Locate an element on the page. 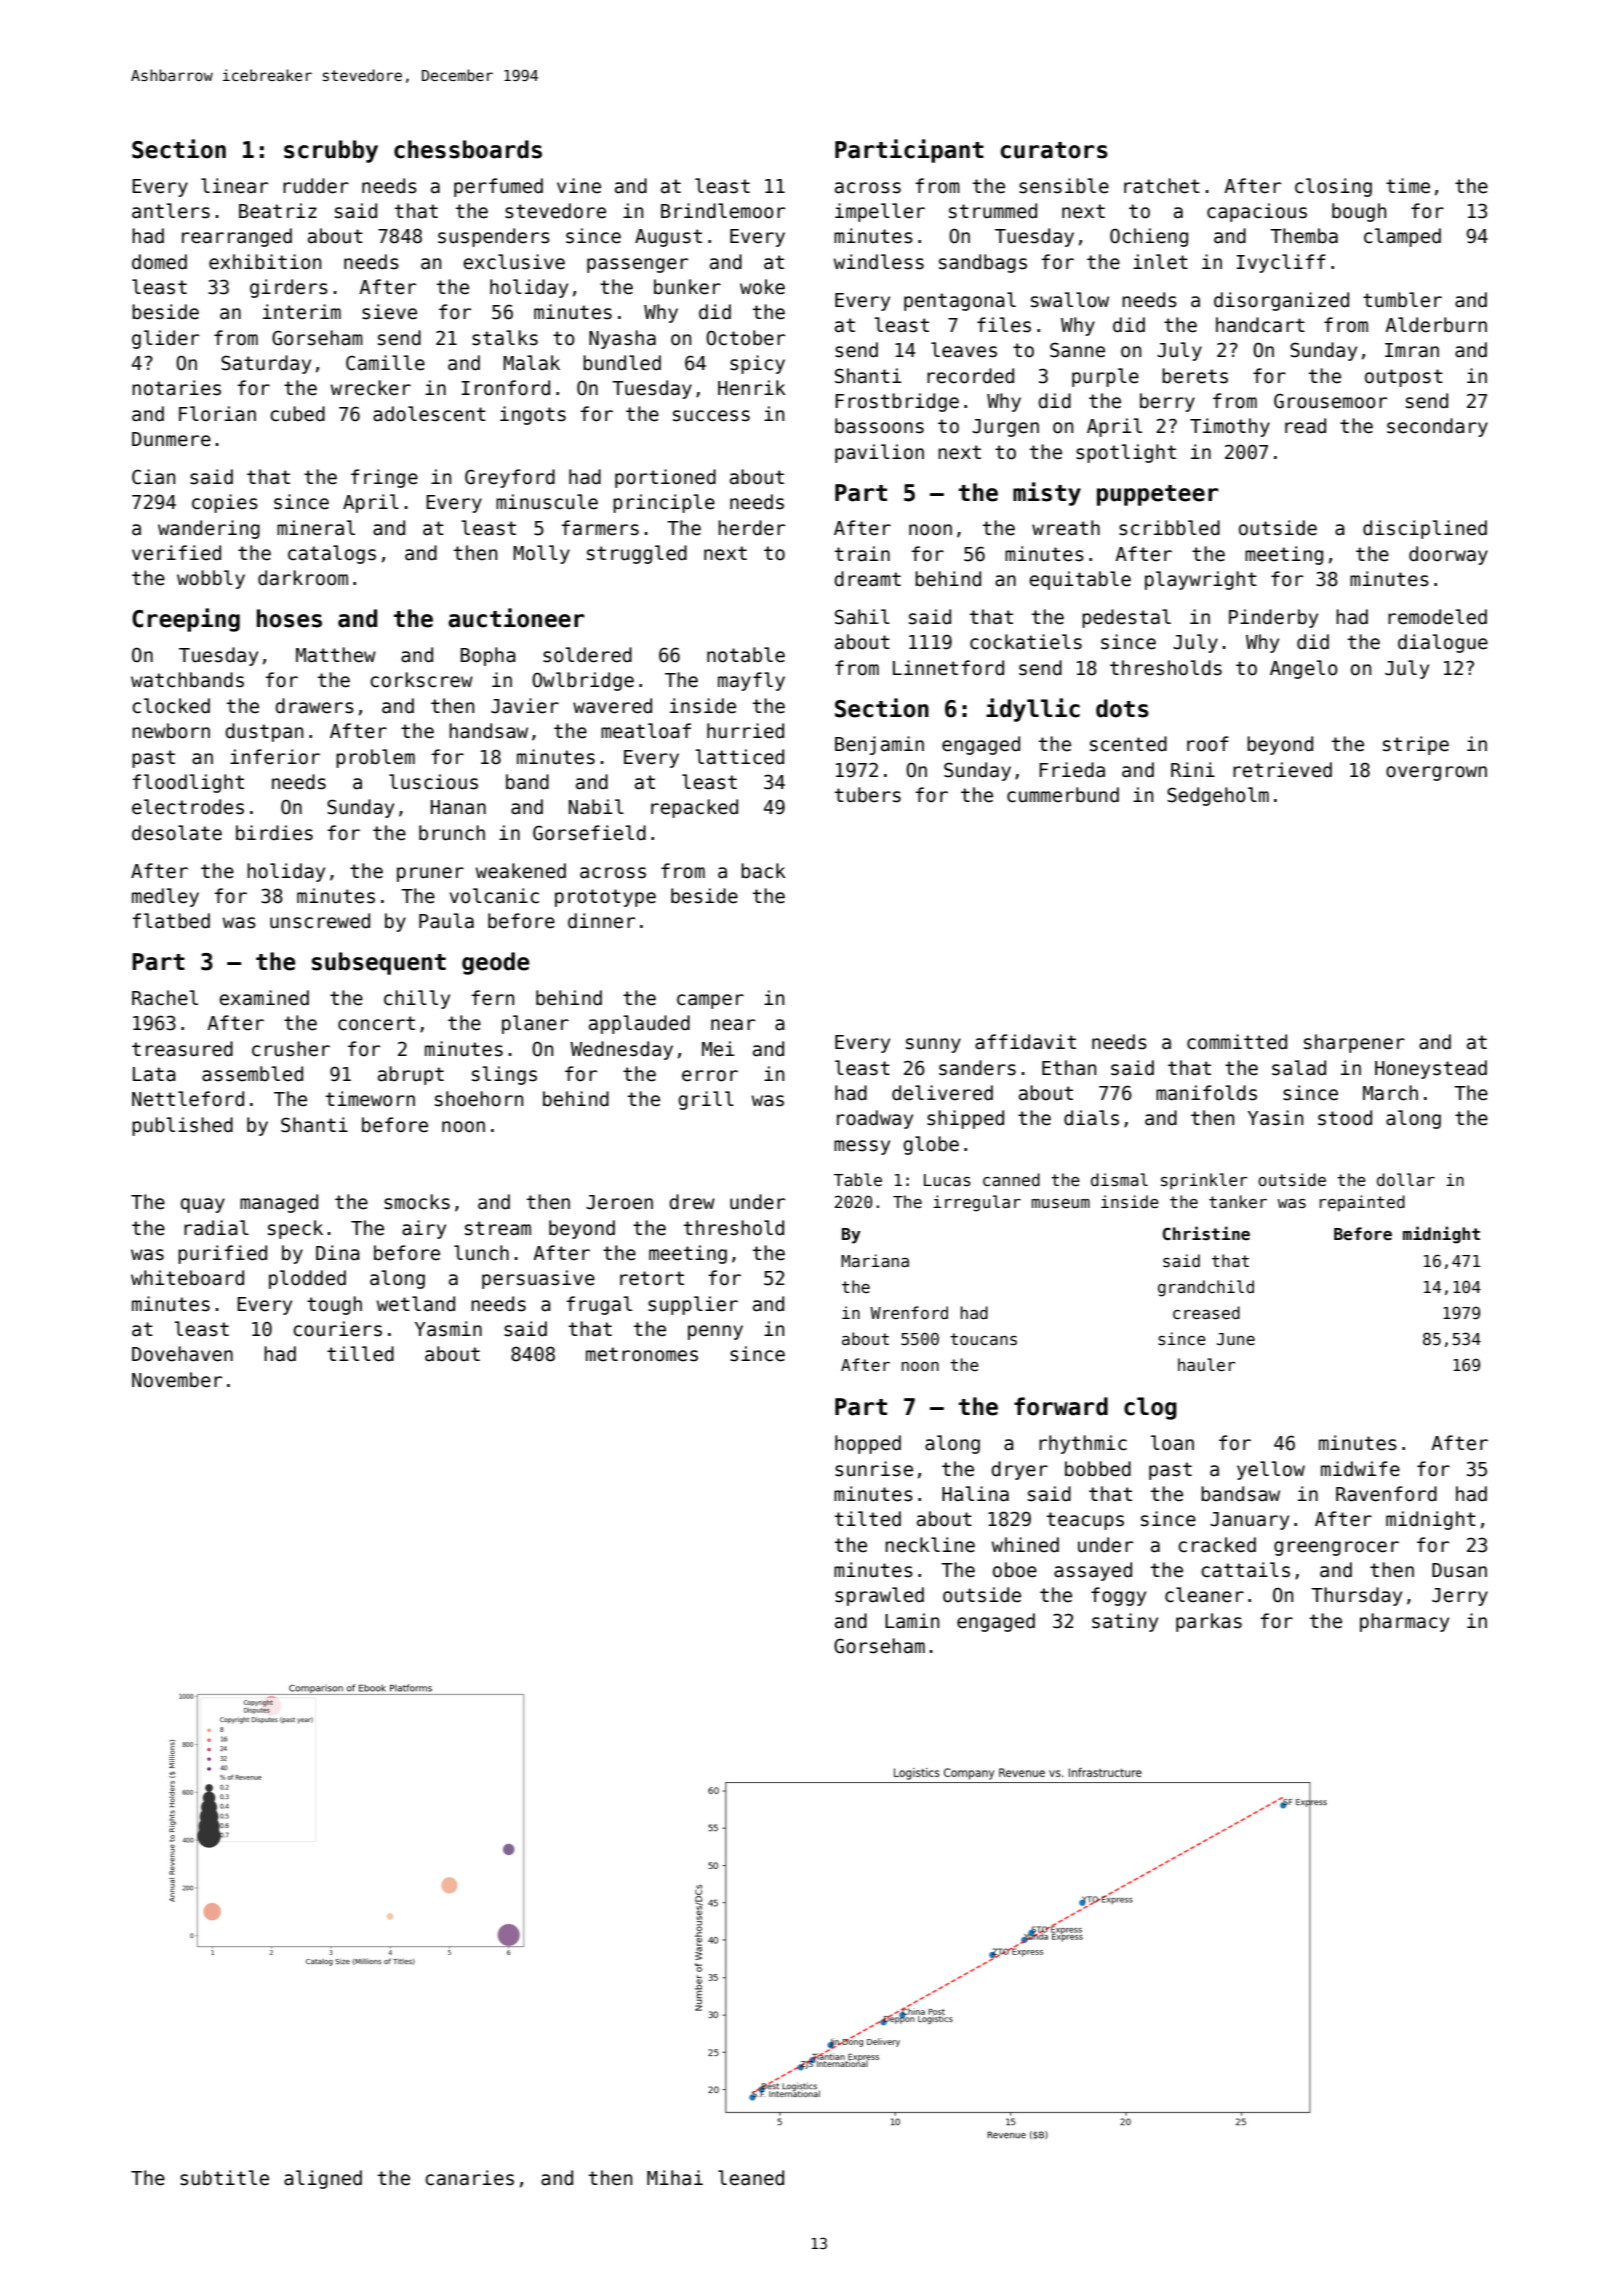  pharmacy is located at coordinates (1404, 1622).
